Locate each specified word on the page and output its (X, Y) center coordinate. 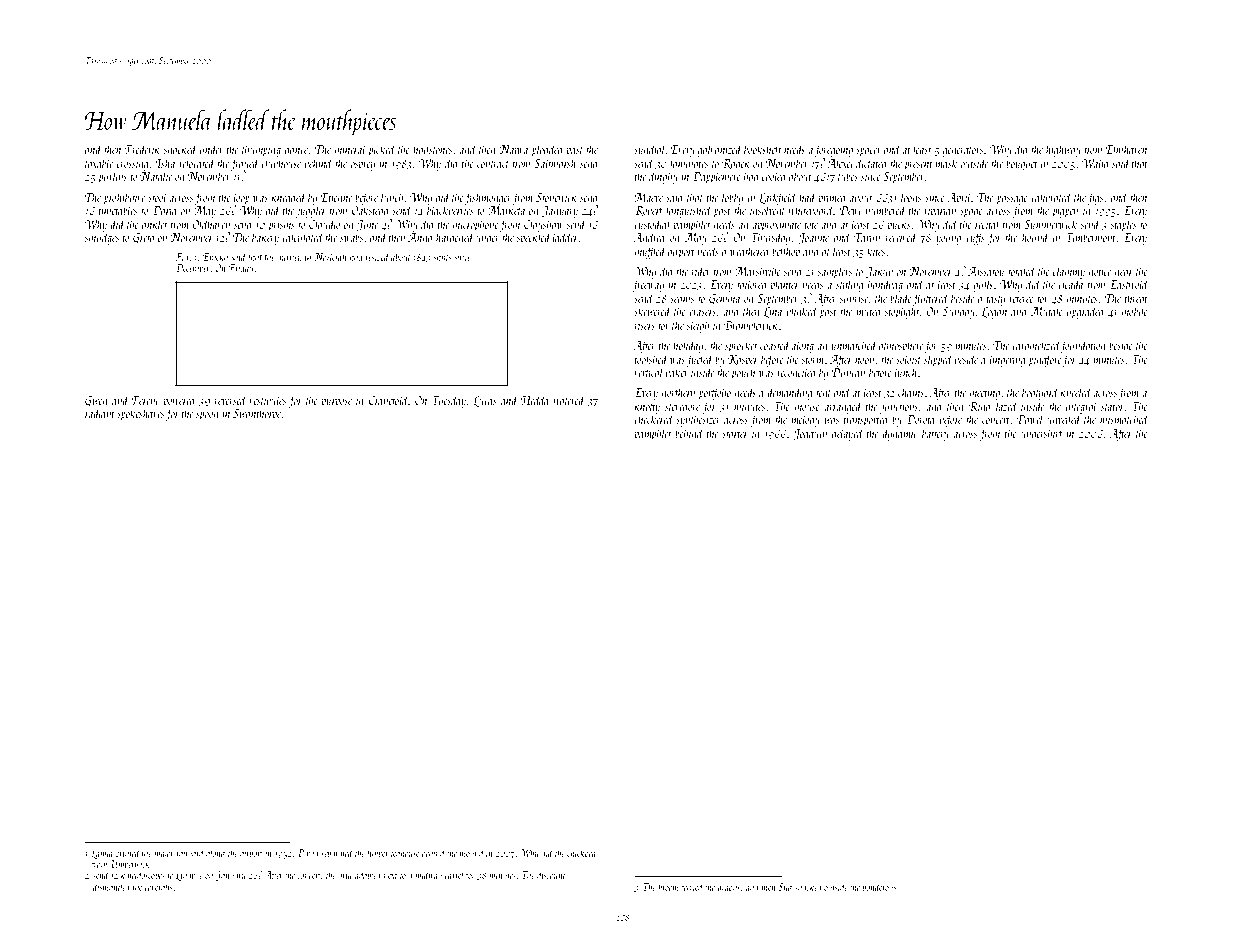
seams (682, 300)
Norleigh (330, 257)
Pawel (1030, 419)
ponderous (879, 887)
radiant (100, 413)
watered (569, 400)
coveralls (159, 886)
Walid (1096, 163)
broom (668, 886)
